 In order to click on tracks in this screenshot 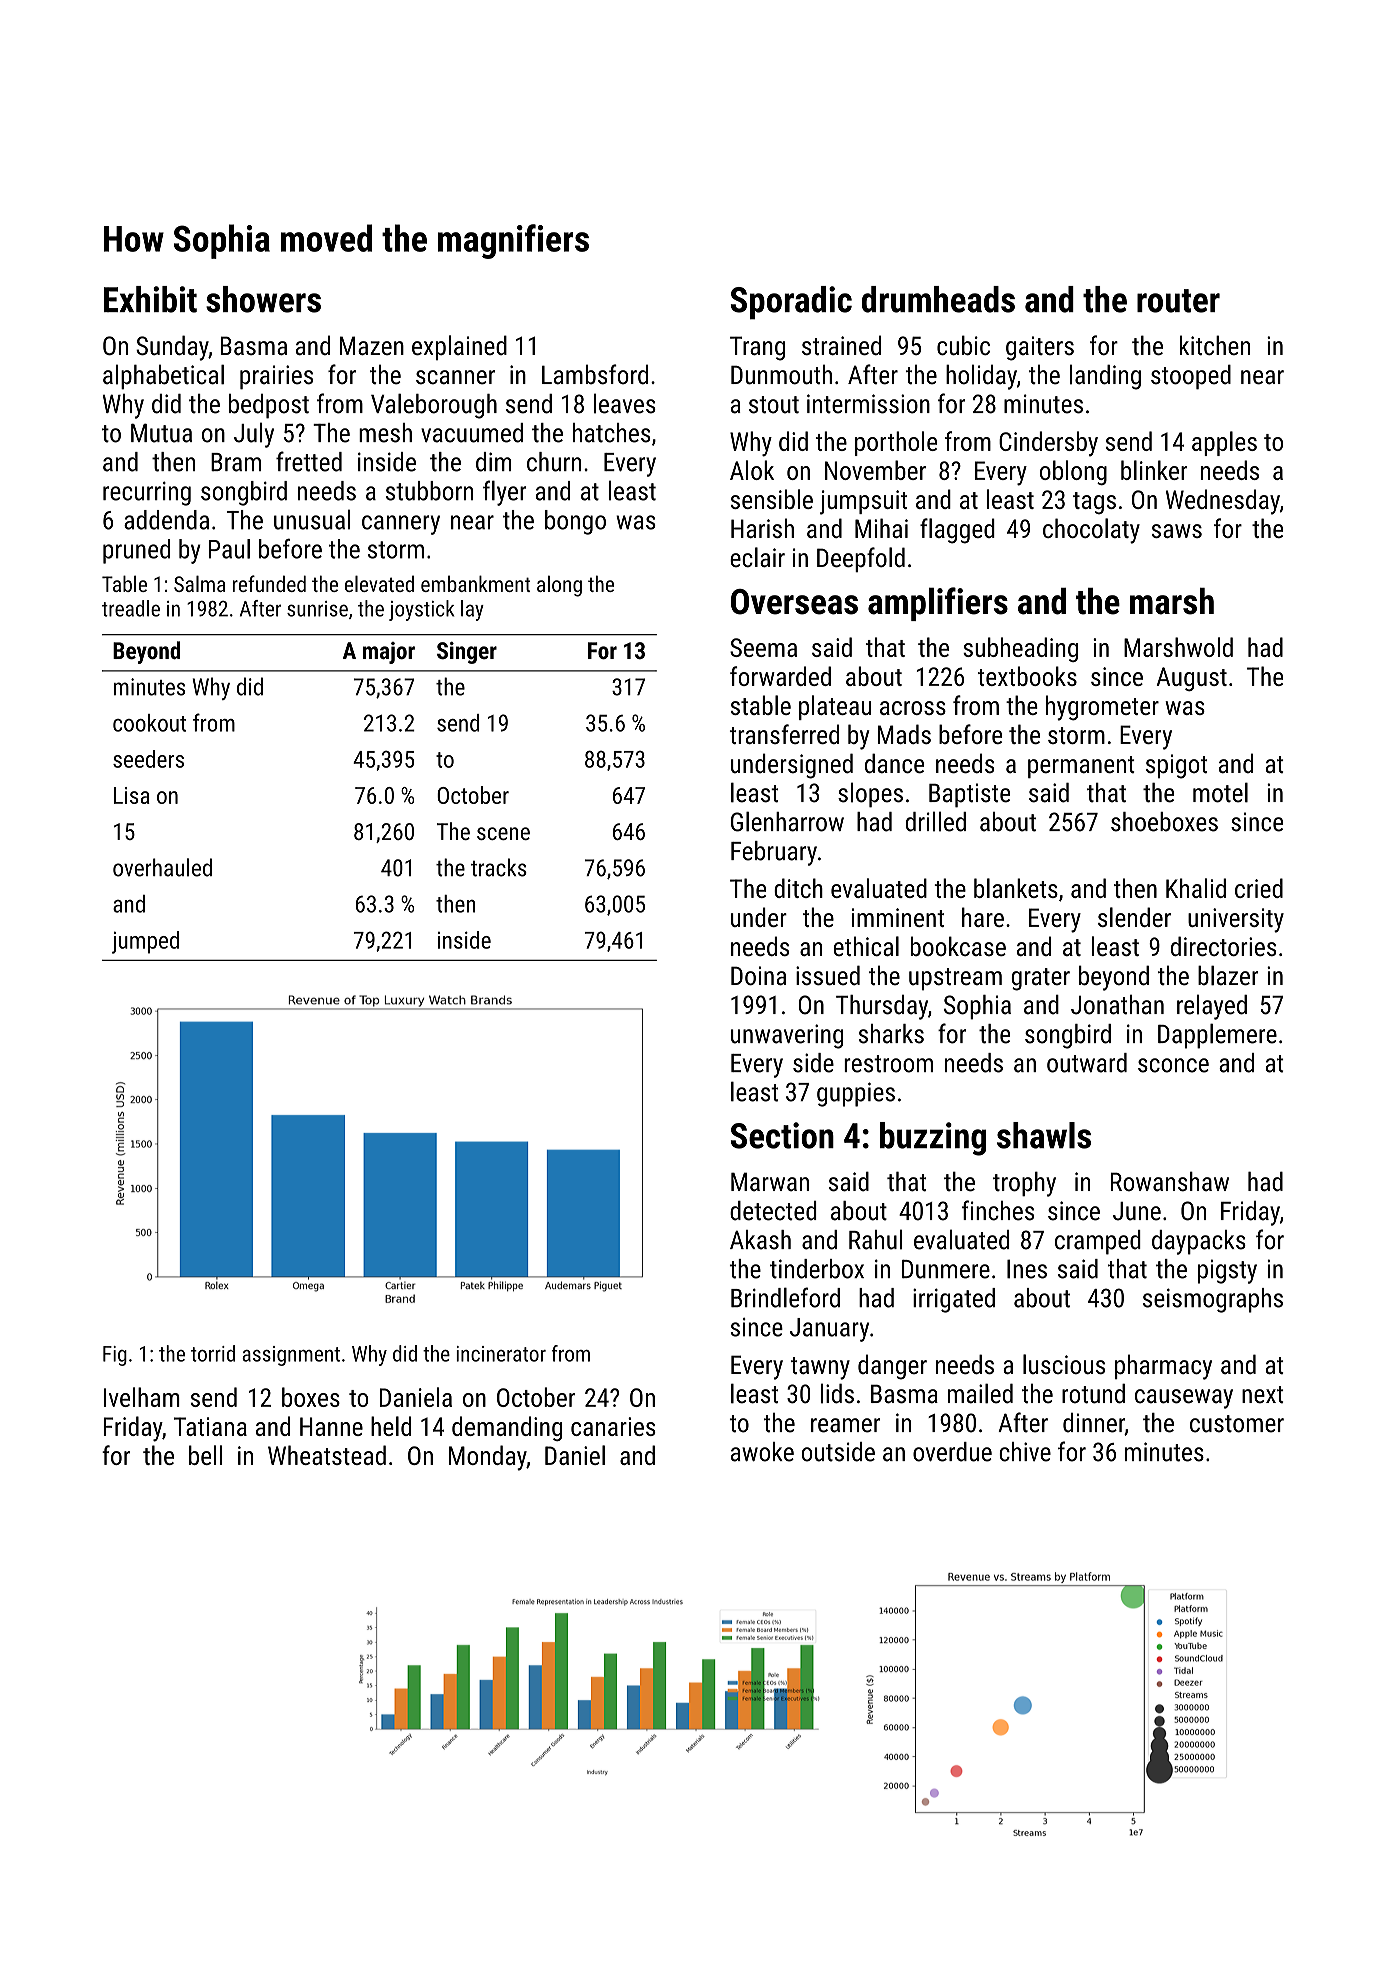, I will do `click(499, 867)`.
